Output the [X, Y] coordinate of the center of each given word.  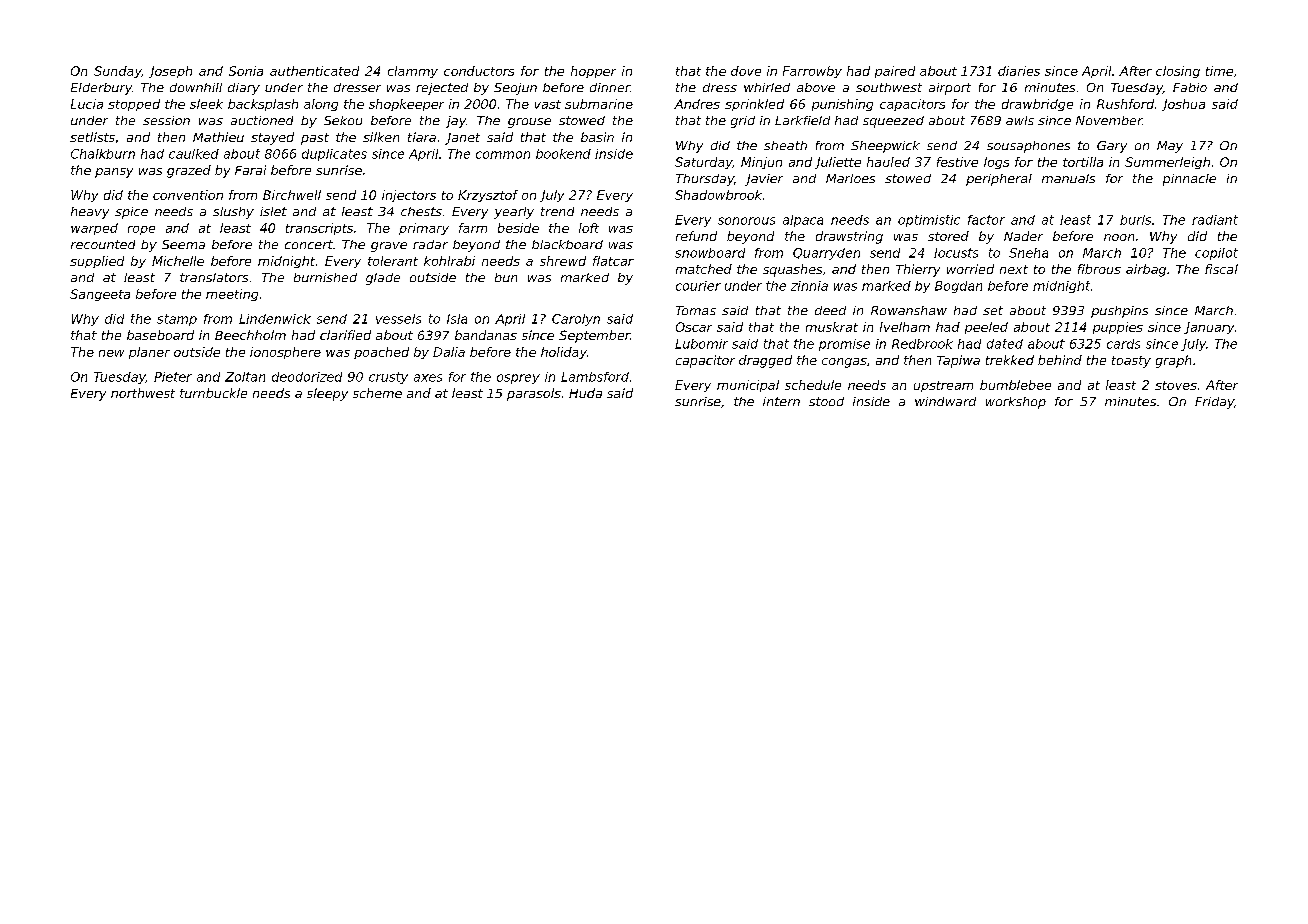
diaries [1019, 71]
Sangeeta [100, 295]
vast [548, 104]
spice [131, 213]
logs [996, 163]
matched [704, 269]
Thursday [705, 180]
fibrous [1099, 269]
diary [244, 89]
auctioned [262, 120]
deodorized [307, 377]
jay [456, 122]
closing [1178, 72]
